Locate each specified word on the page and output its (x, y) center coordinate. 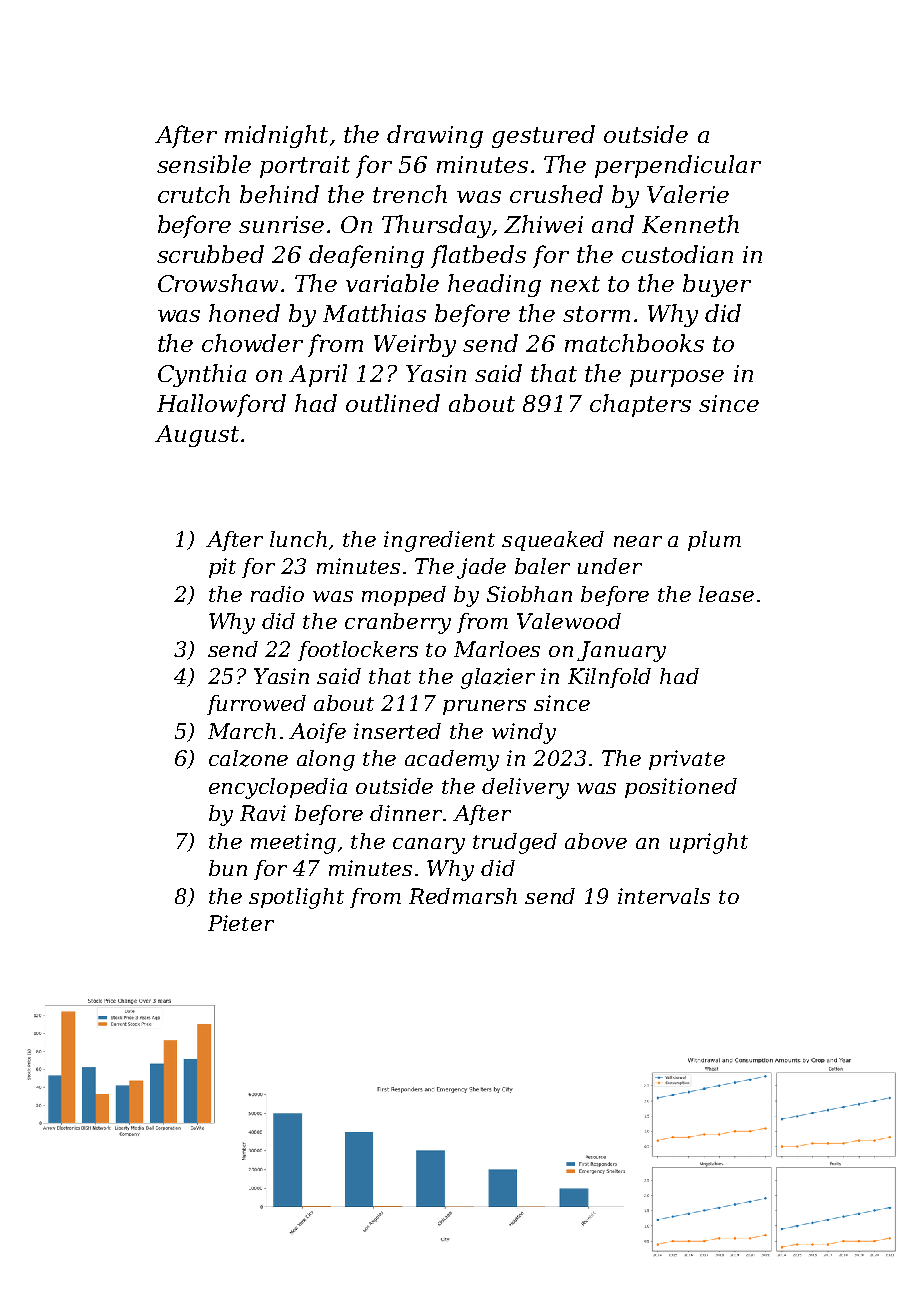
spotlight (296, 898)
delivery (525, 788)
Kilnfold (609, 678)
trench (410, 194)
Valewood (569, 621)
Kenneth (690, 224)
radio (277, 594)
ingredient (439, 541)
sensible (204, 164)
